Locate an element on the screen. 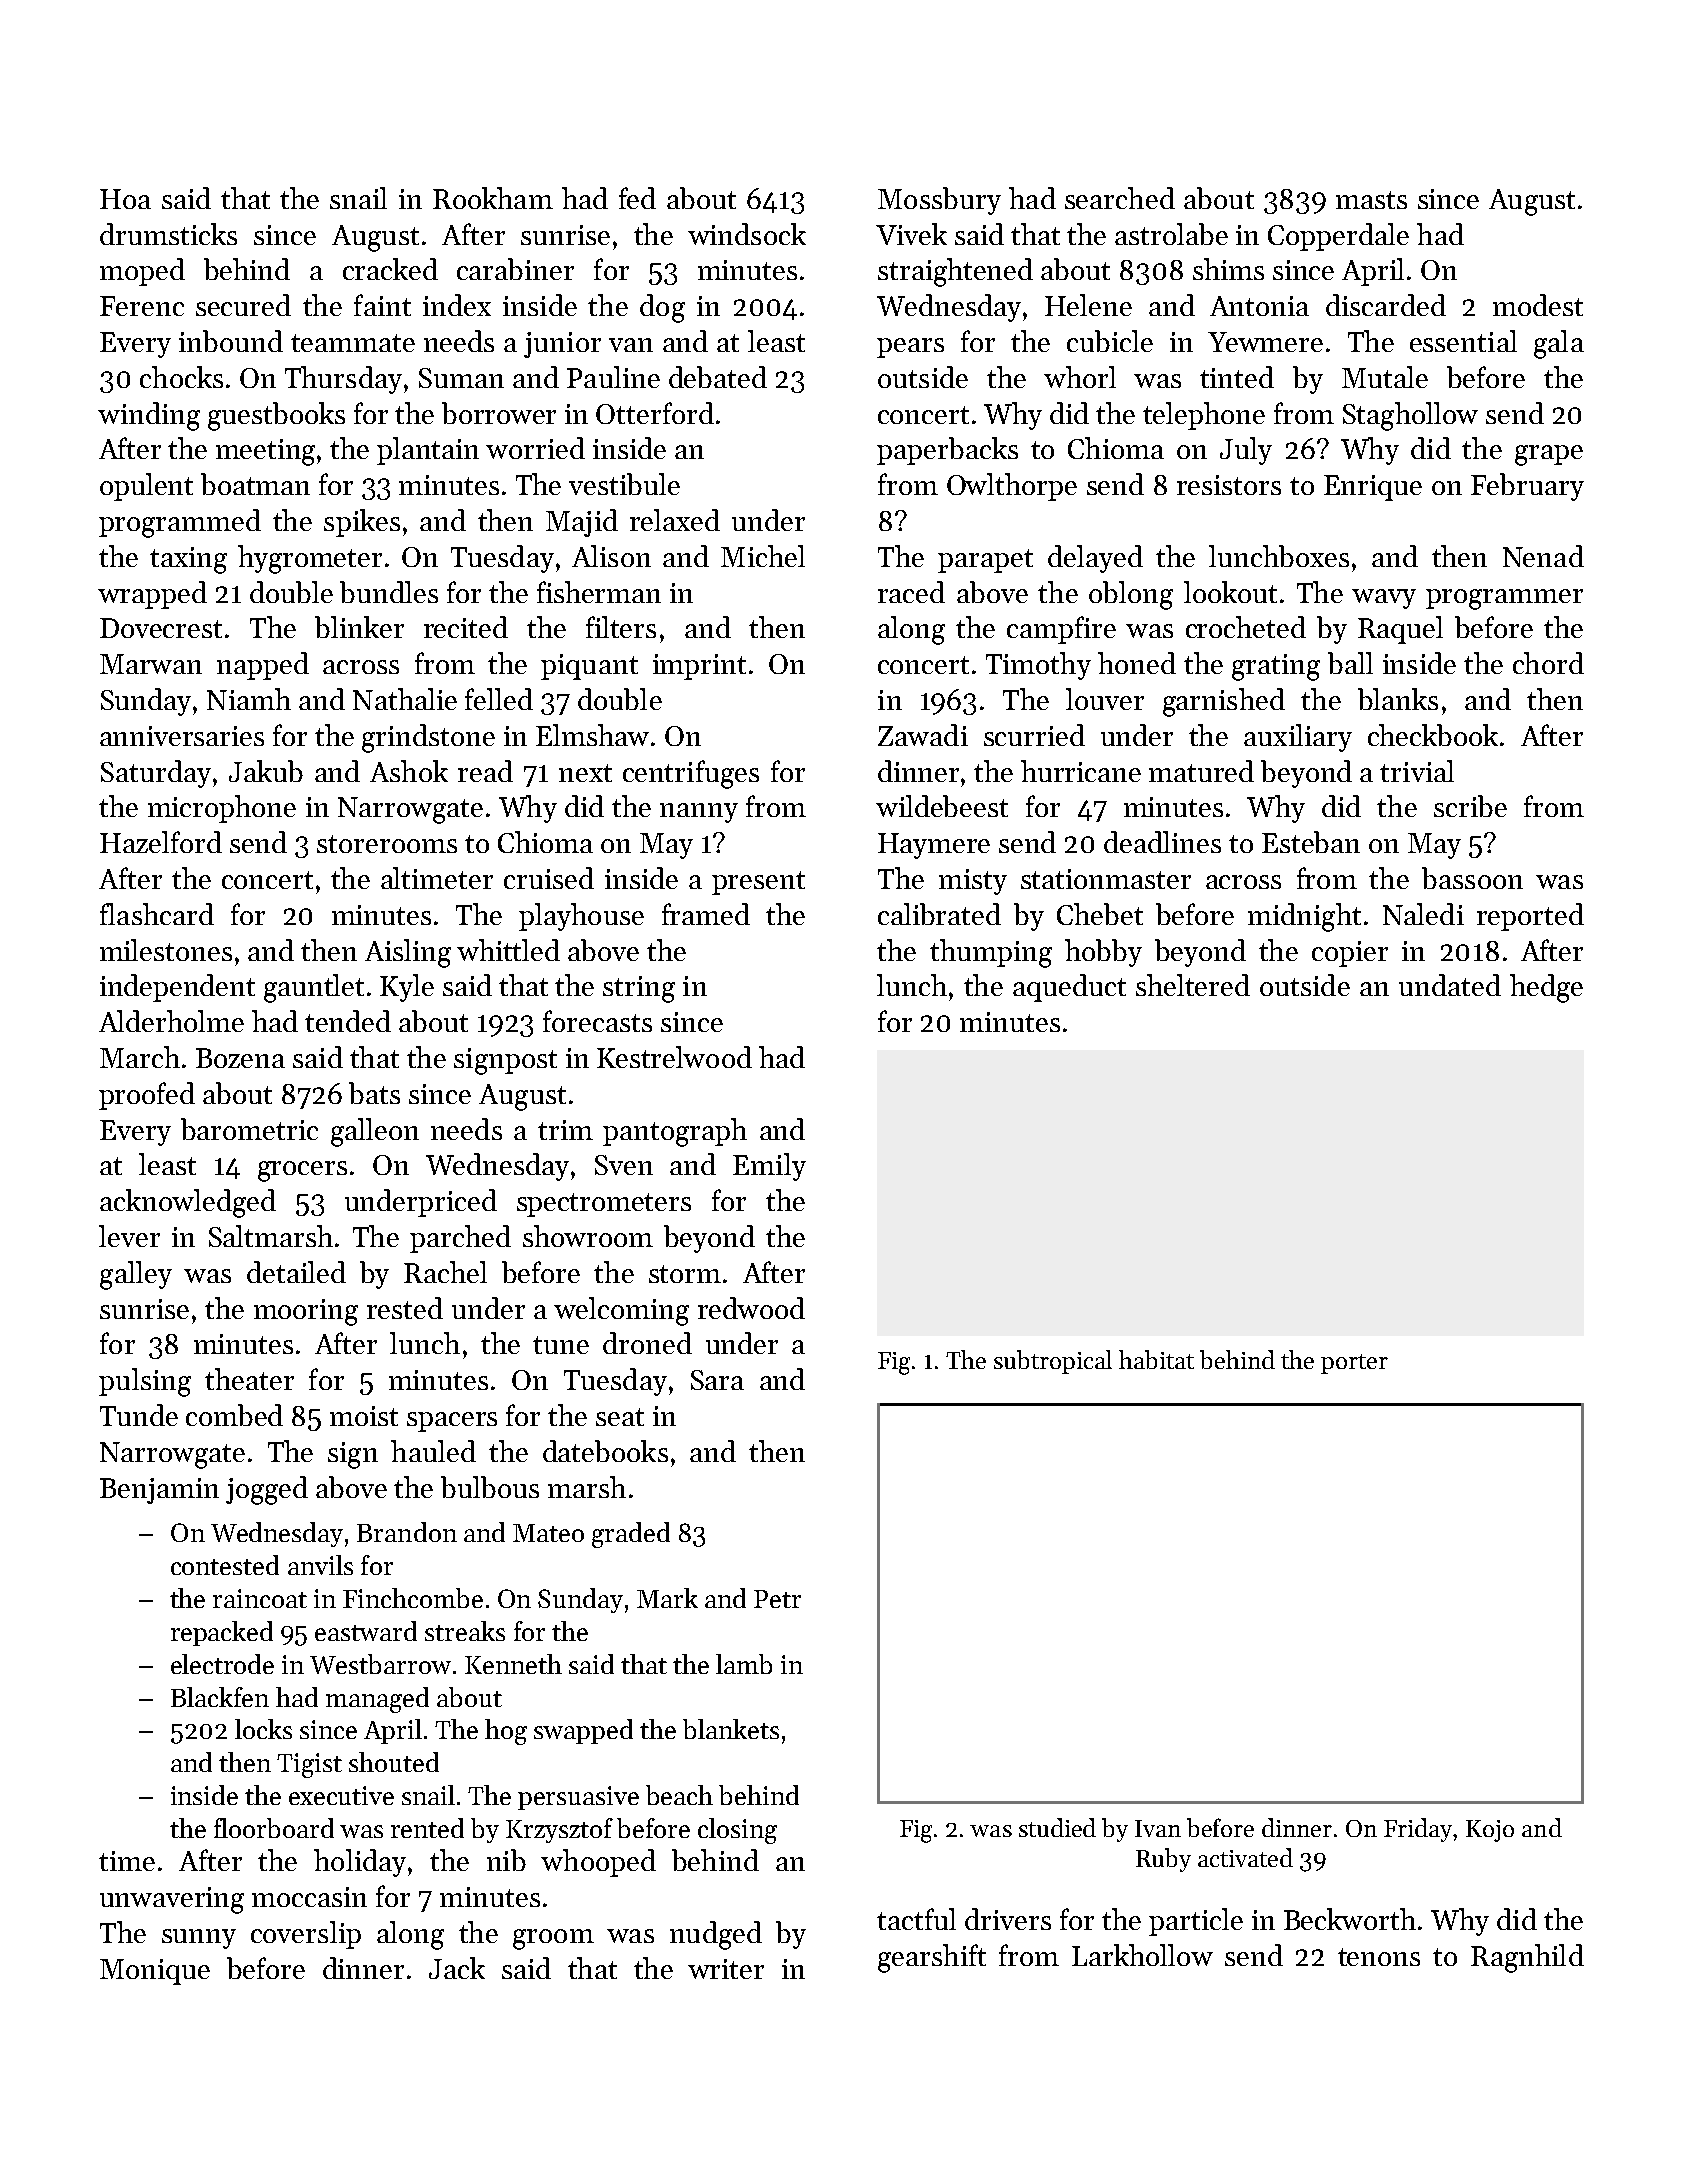 The width and height of the screenshot is (1683, 2178). habitat is located at coordinates (1156, 1359).
